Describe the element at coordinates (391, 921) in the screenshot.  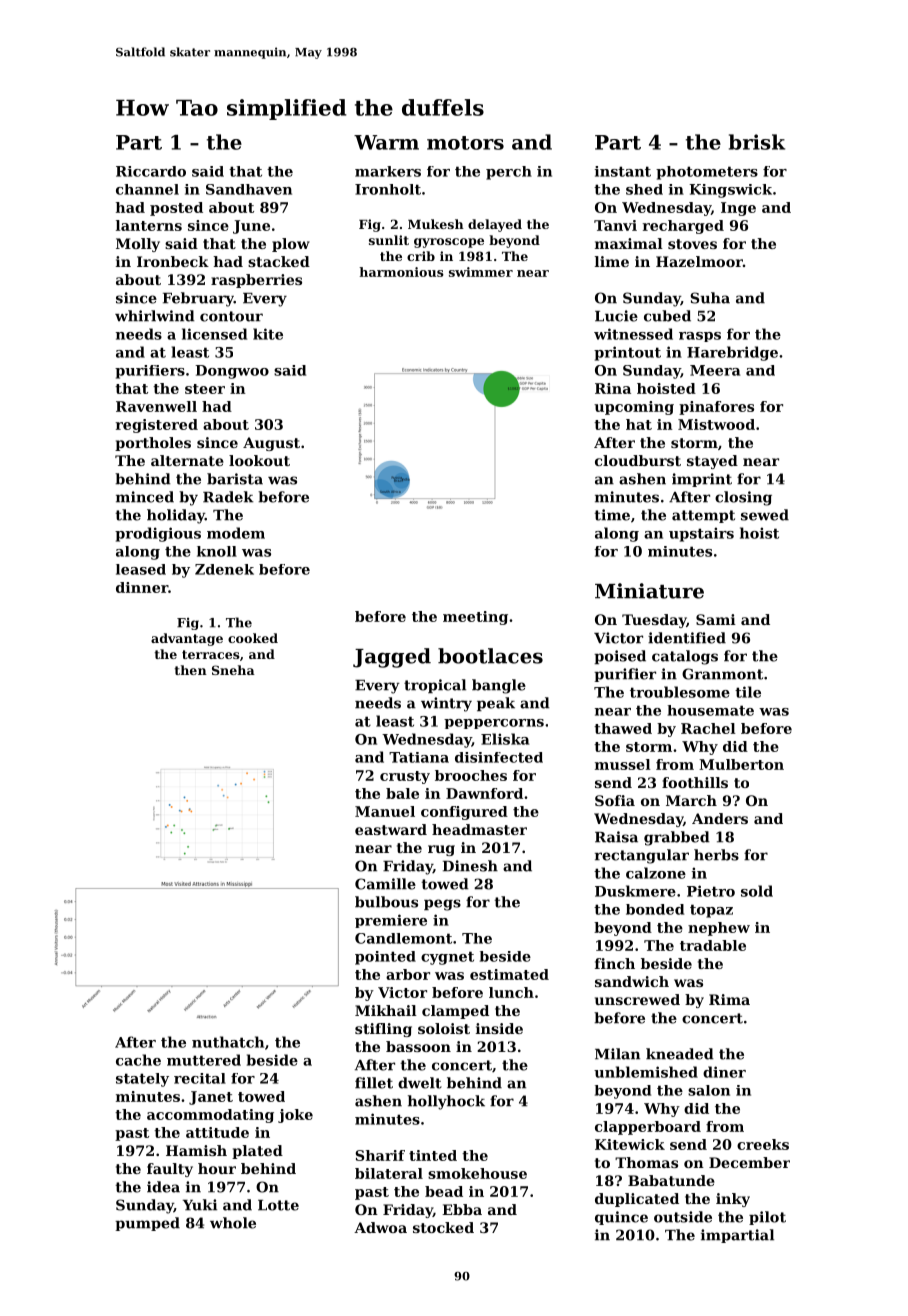
I see `premiere` at that location.
